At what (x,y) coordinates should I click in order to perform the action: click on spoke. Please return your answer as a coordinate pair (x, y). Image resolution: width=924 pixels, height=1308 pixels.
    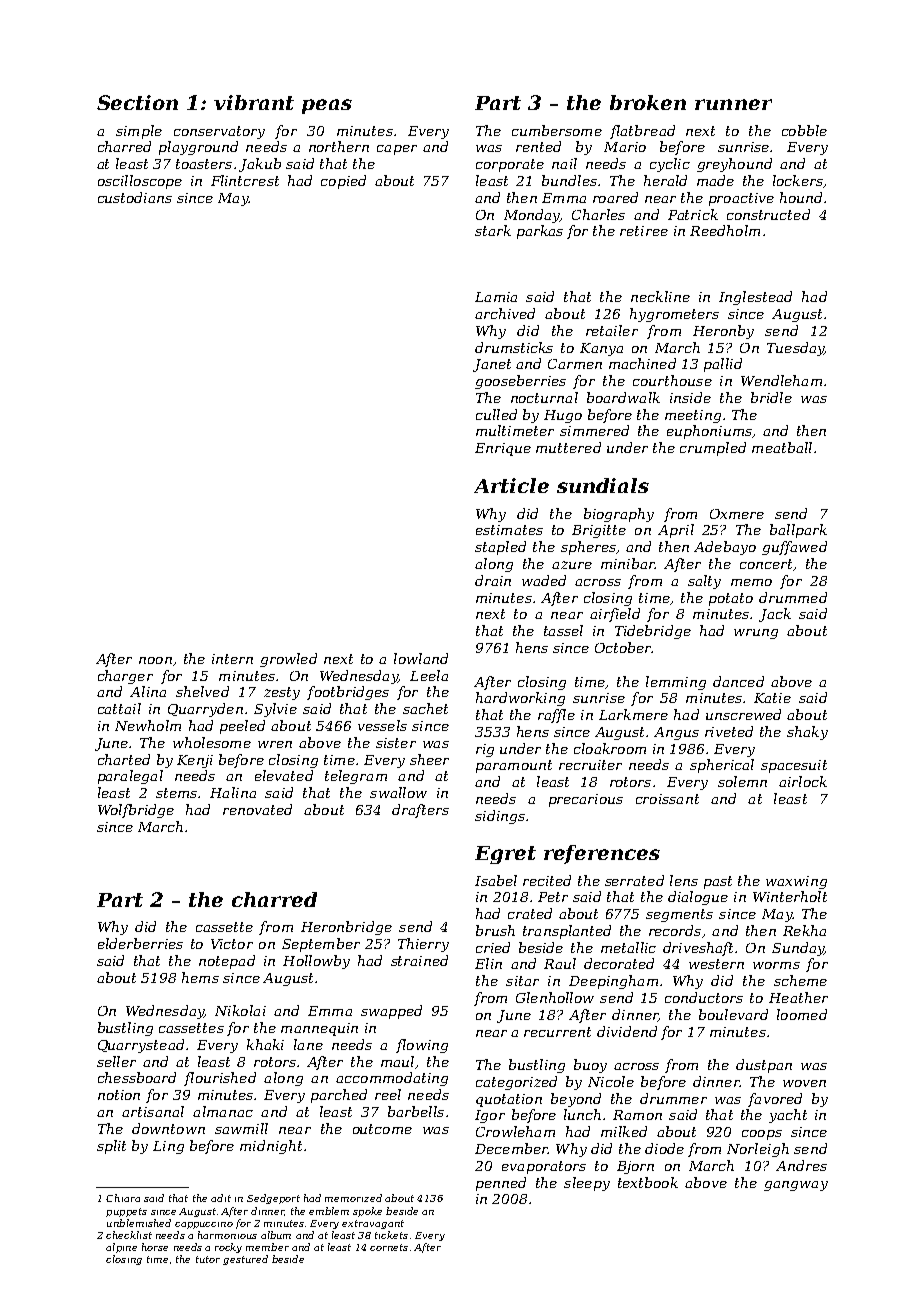
    Looking at the image, I should click on (367, 1212).
